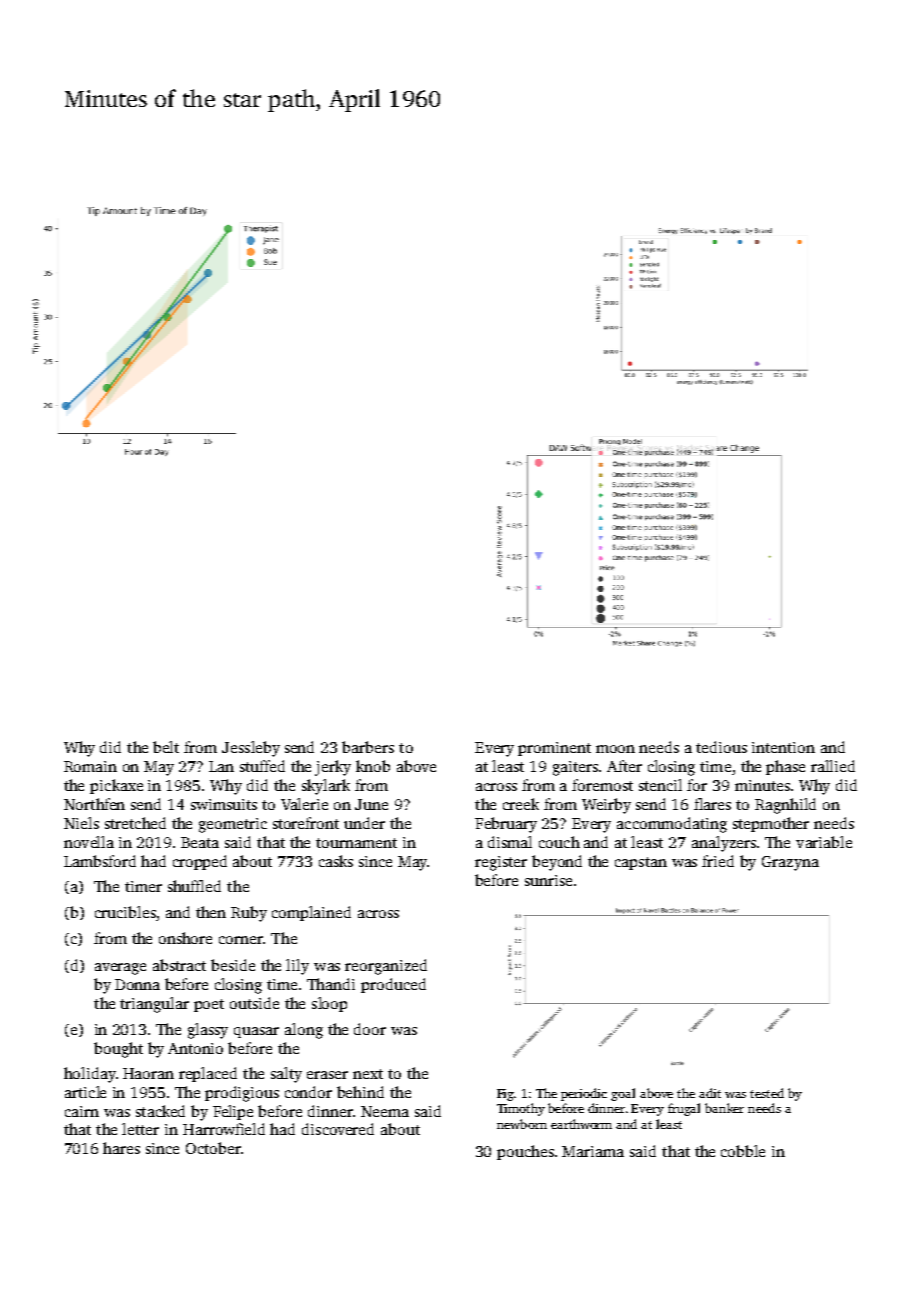  What do you see at coordinates (368, 747) in the image?
I see `barbers` at bounding box center [368, 747].
